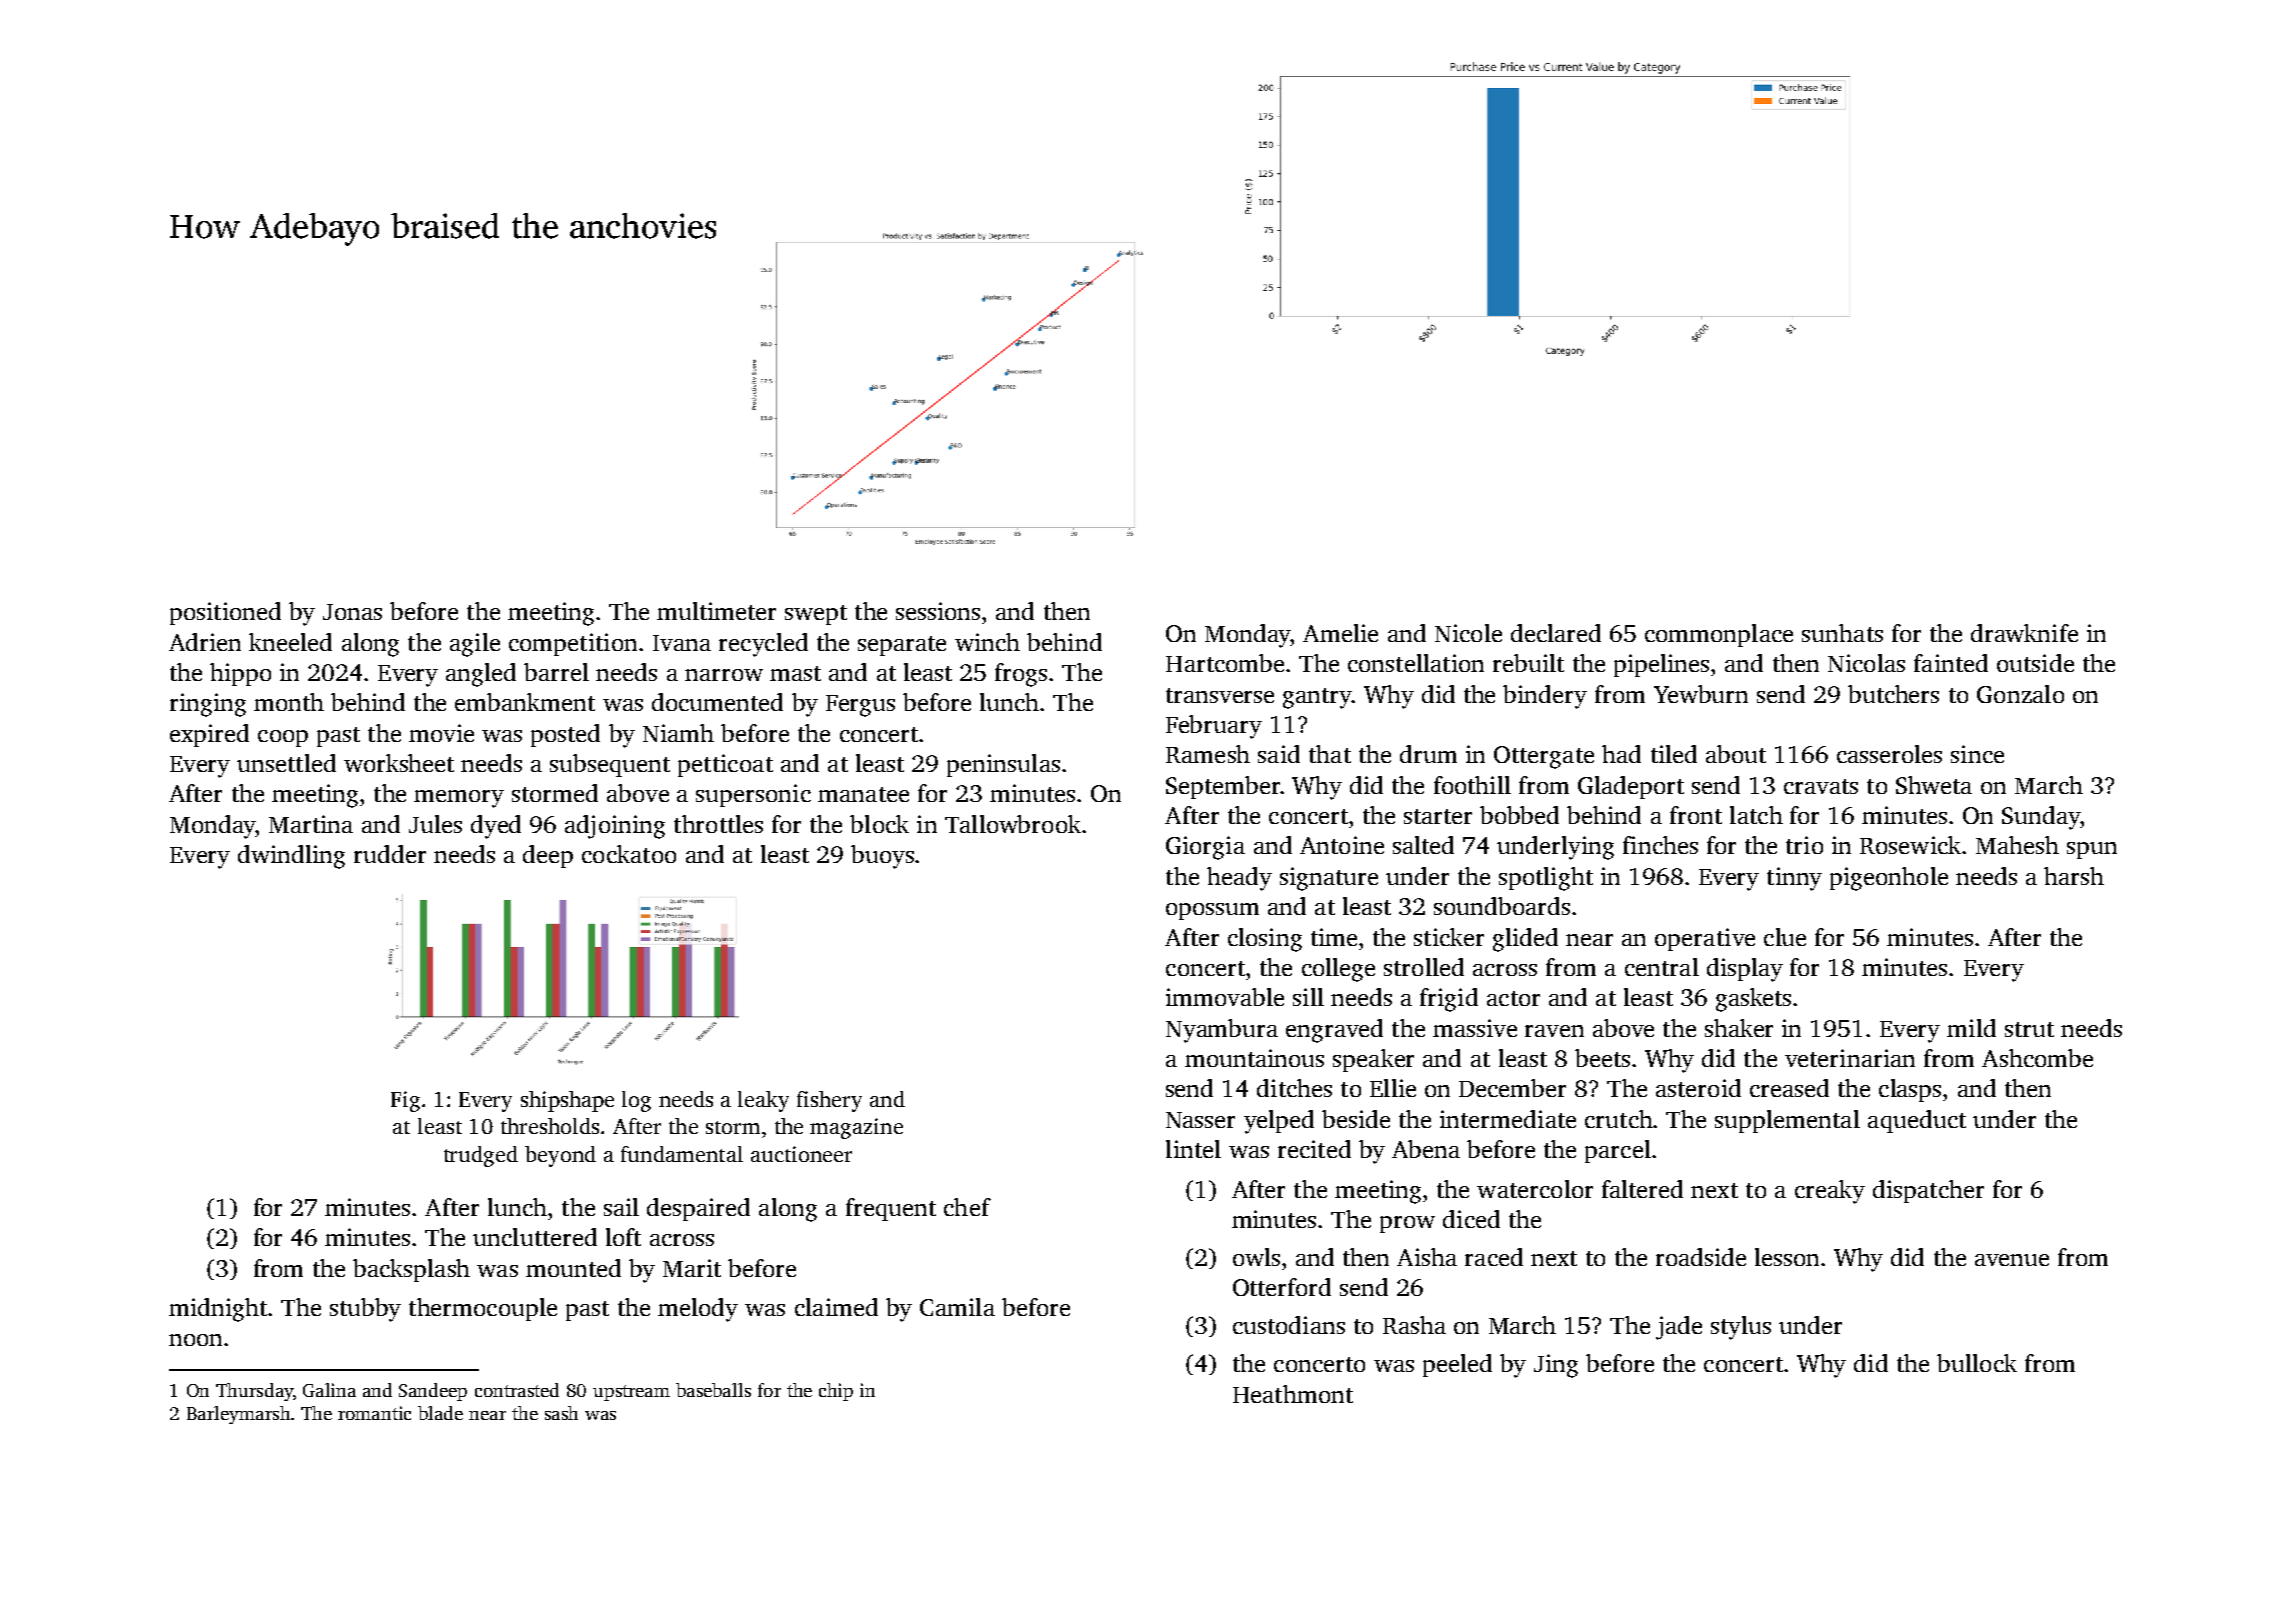  I want to click on central, so click(1662, 967).
